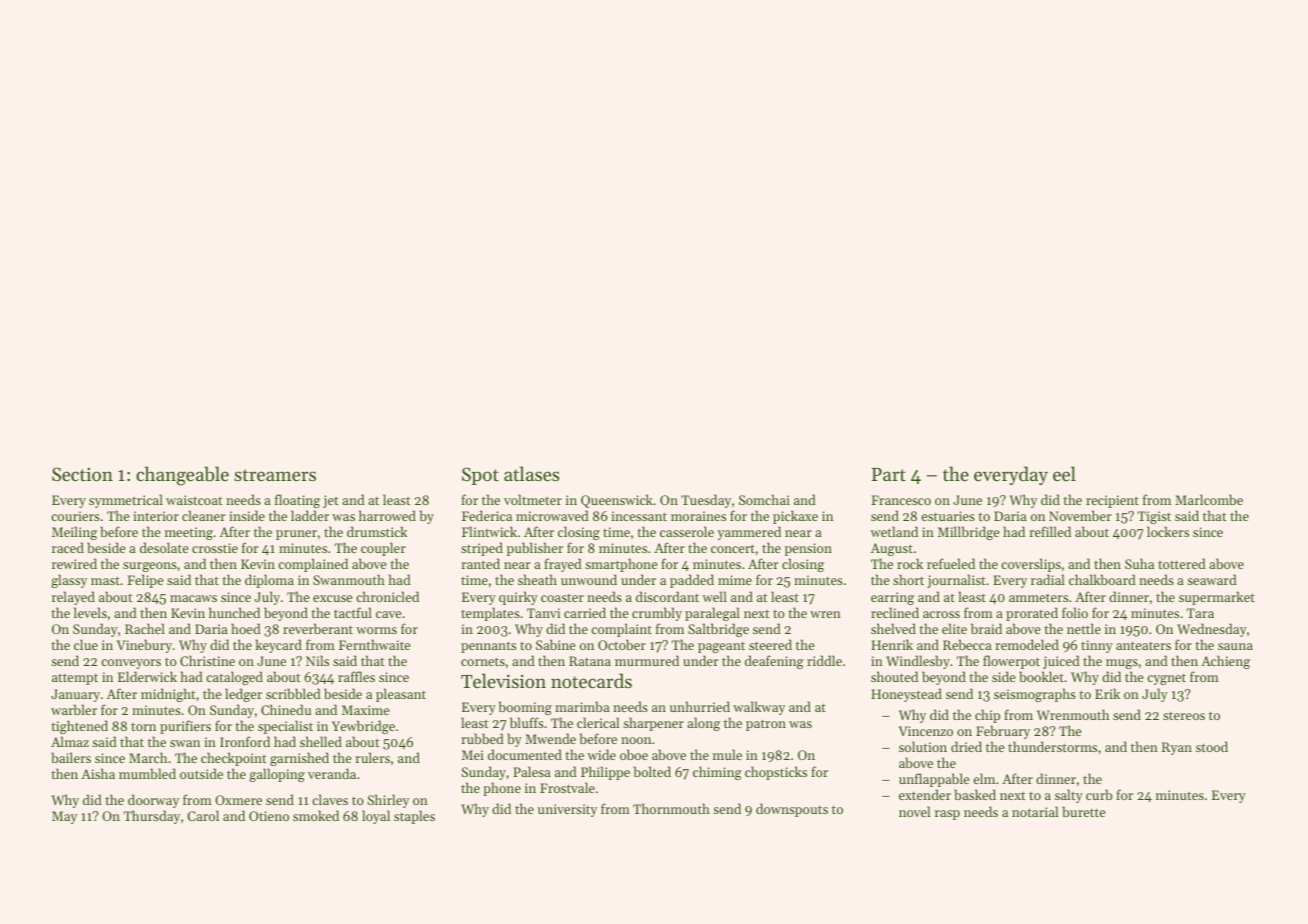 The width and height of the screenshot is (1308, 924). I want to click on Christine, so click(207, 660).
